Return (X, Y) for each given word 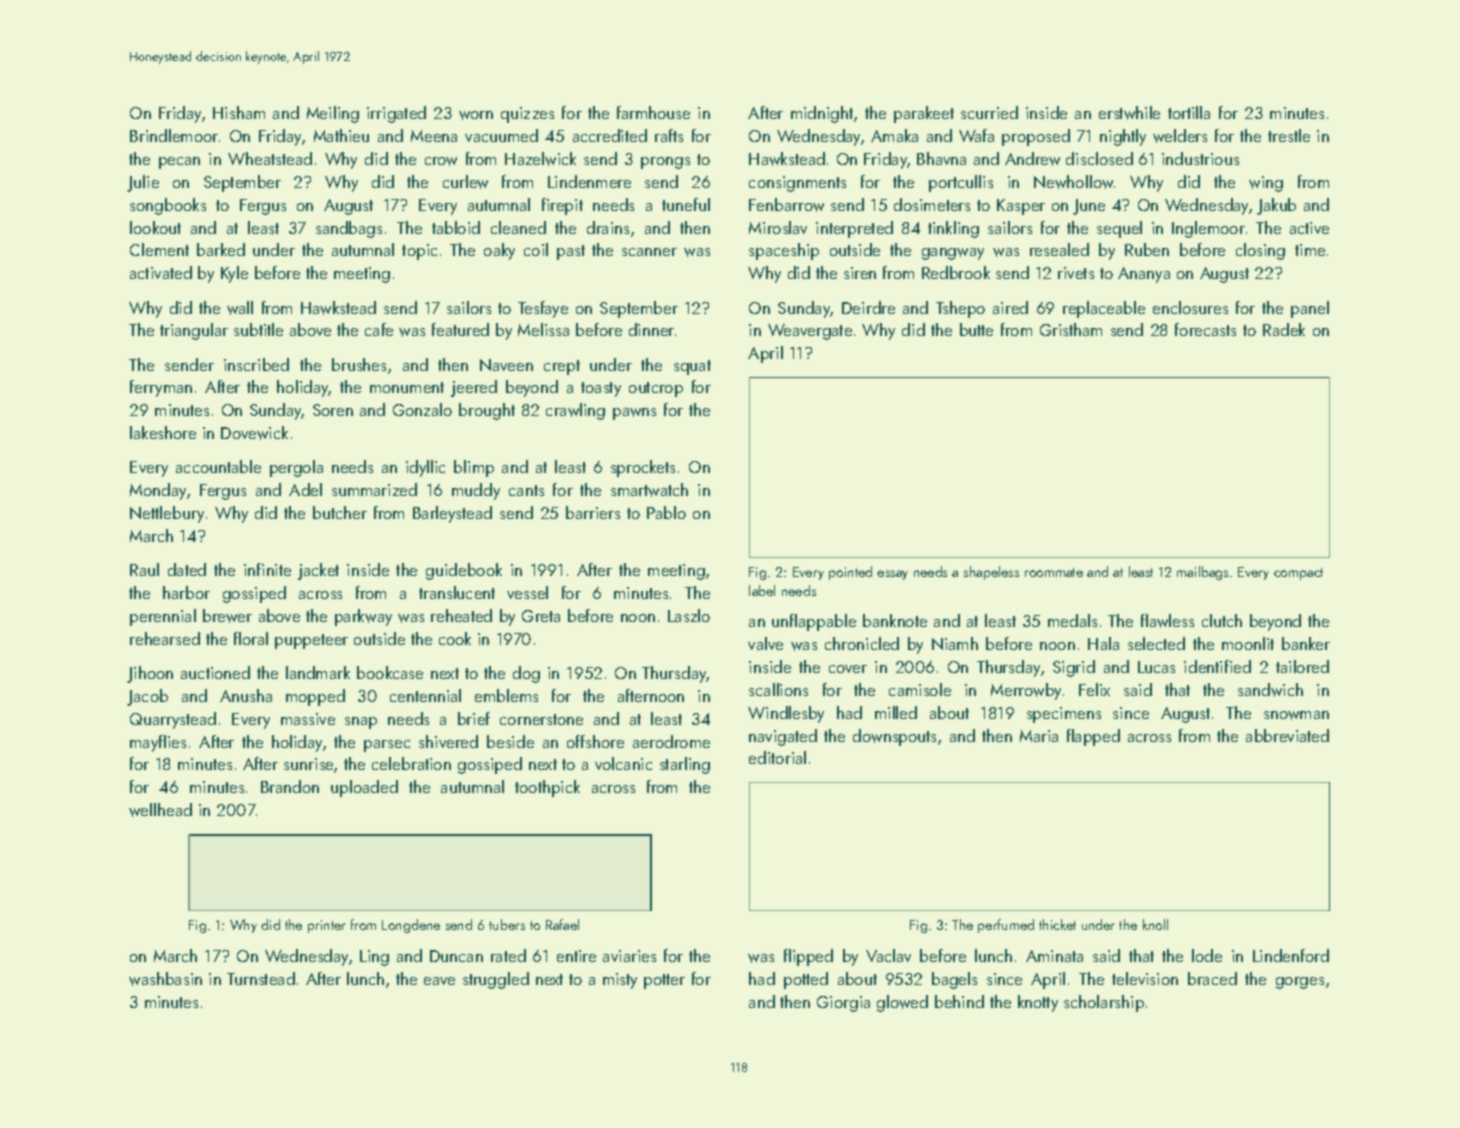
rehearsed (165, 638)
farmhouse (653, 112)
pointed (850, 573)
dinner (651, 329)
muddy (476, 491)
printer (326, 926)
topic (419, 252)
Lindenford (1291, 955)
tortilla (1189, 112)
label (762, 590)
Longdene (411, 926)
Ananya (1144, 275)
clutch (1222, 620)
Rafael (562, 924)
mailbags (1202, 573)
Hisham (239, 112)
